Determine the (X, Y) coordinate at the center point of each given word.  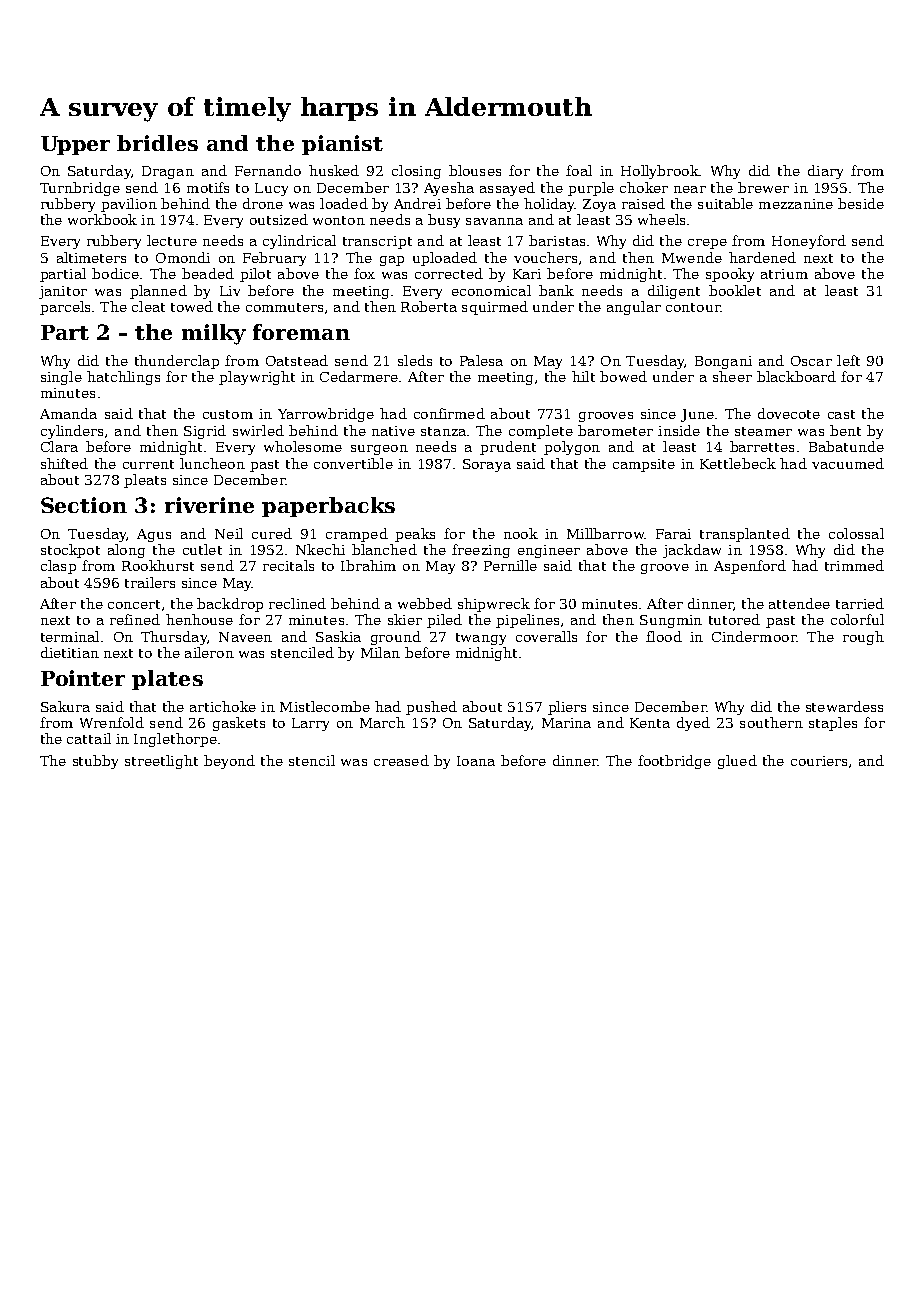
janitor (63, 292)
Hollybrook (660, 172)
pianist (342, 145)
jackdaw (692, 551)
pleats (145, 481)
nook (521, 533)
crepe (707, 244)
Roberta (429, 306)
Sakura (65, 706)
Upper (75, 145)
